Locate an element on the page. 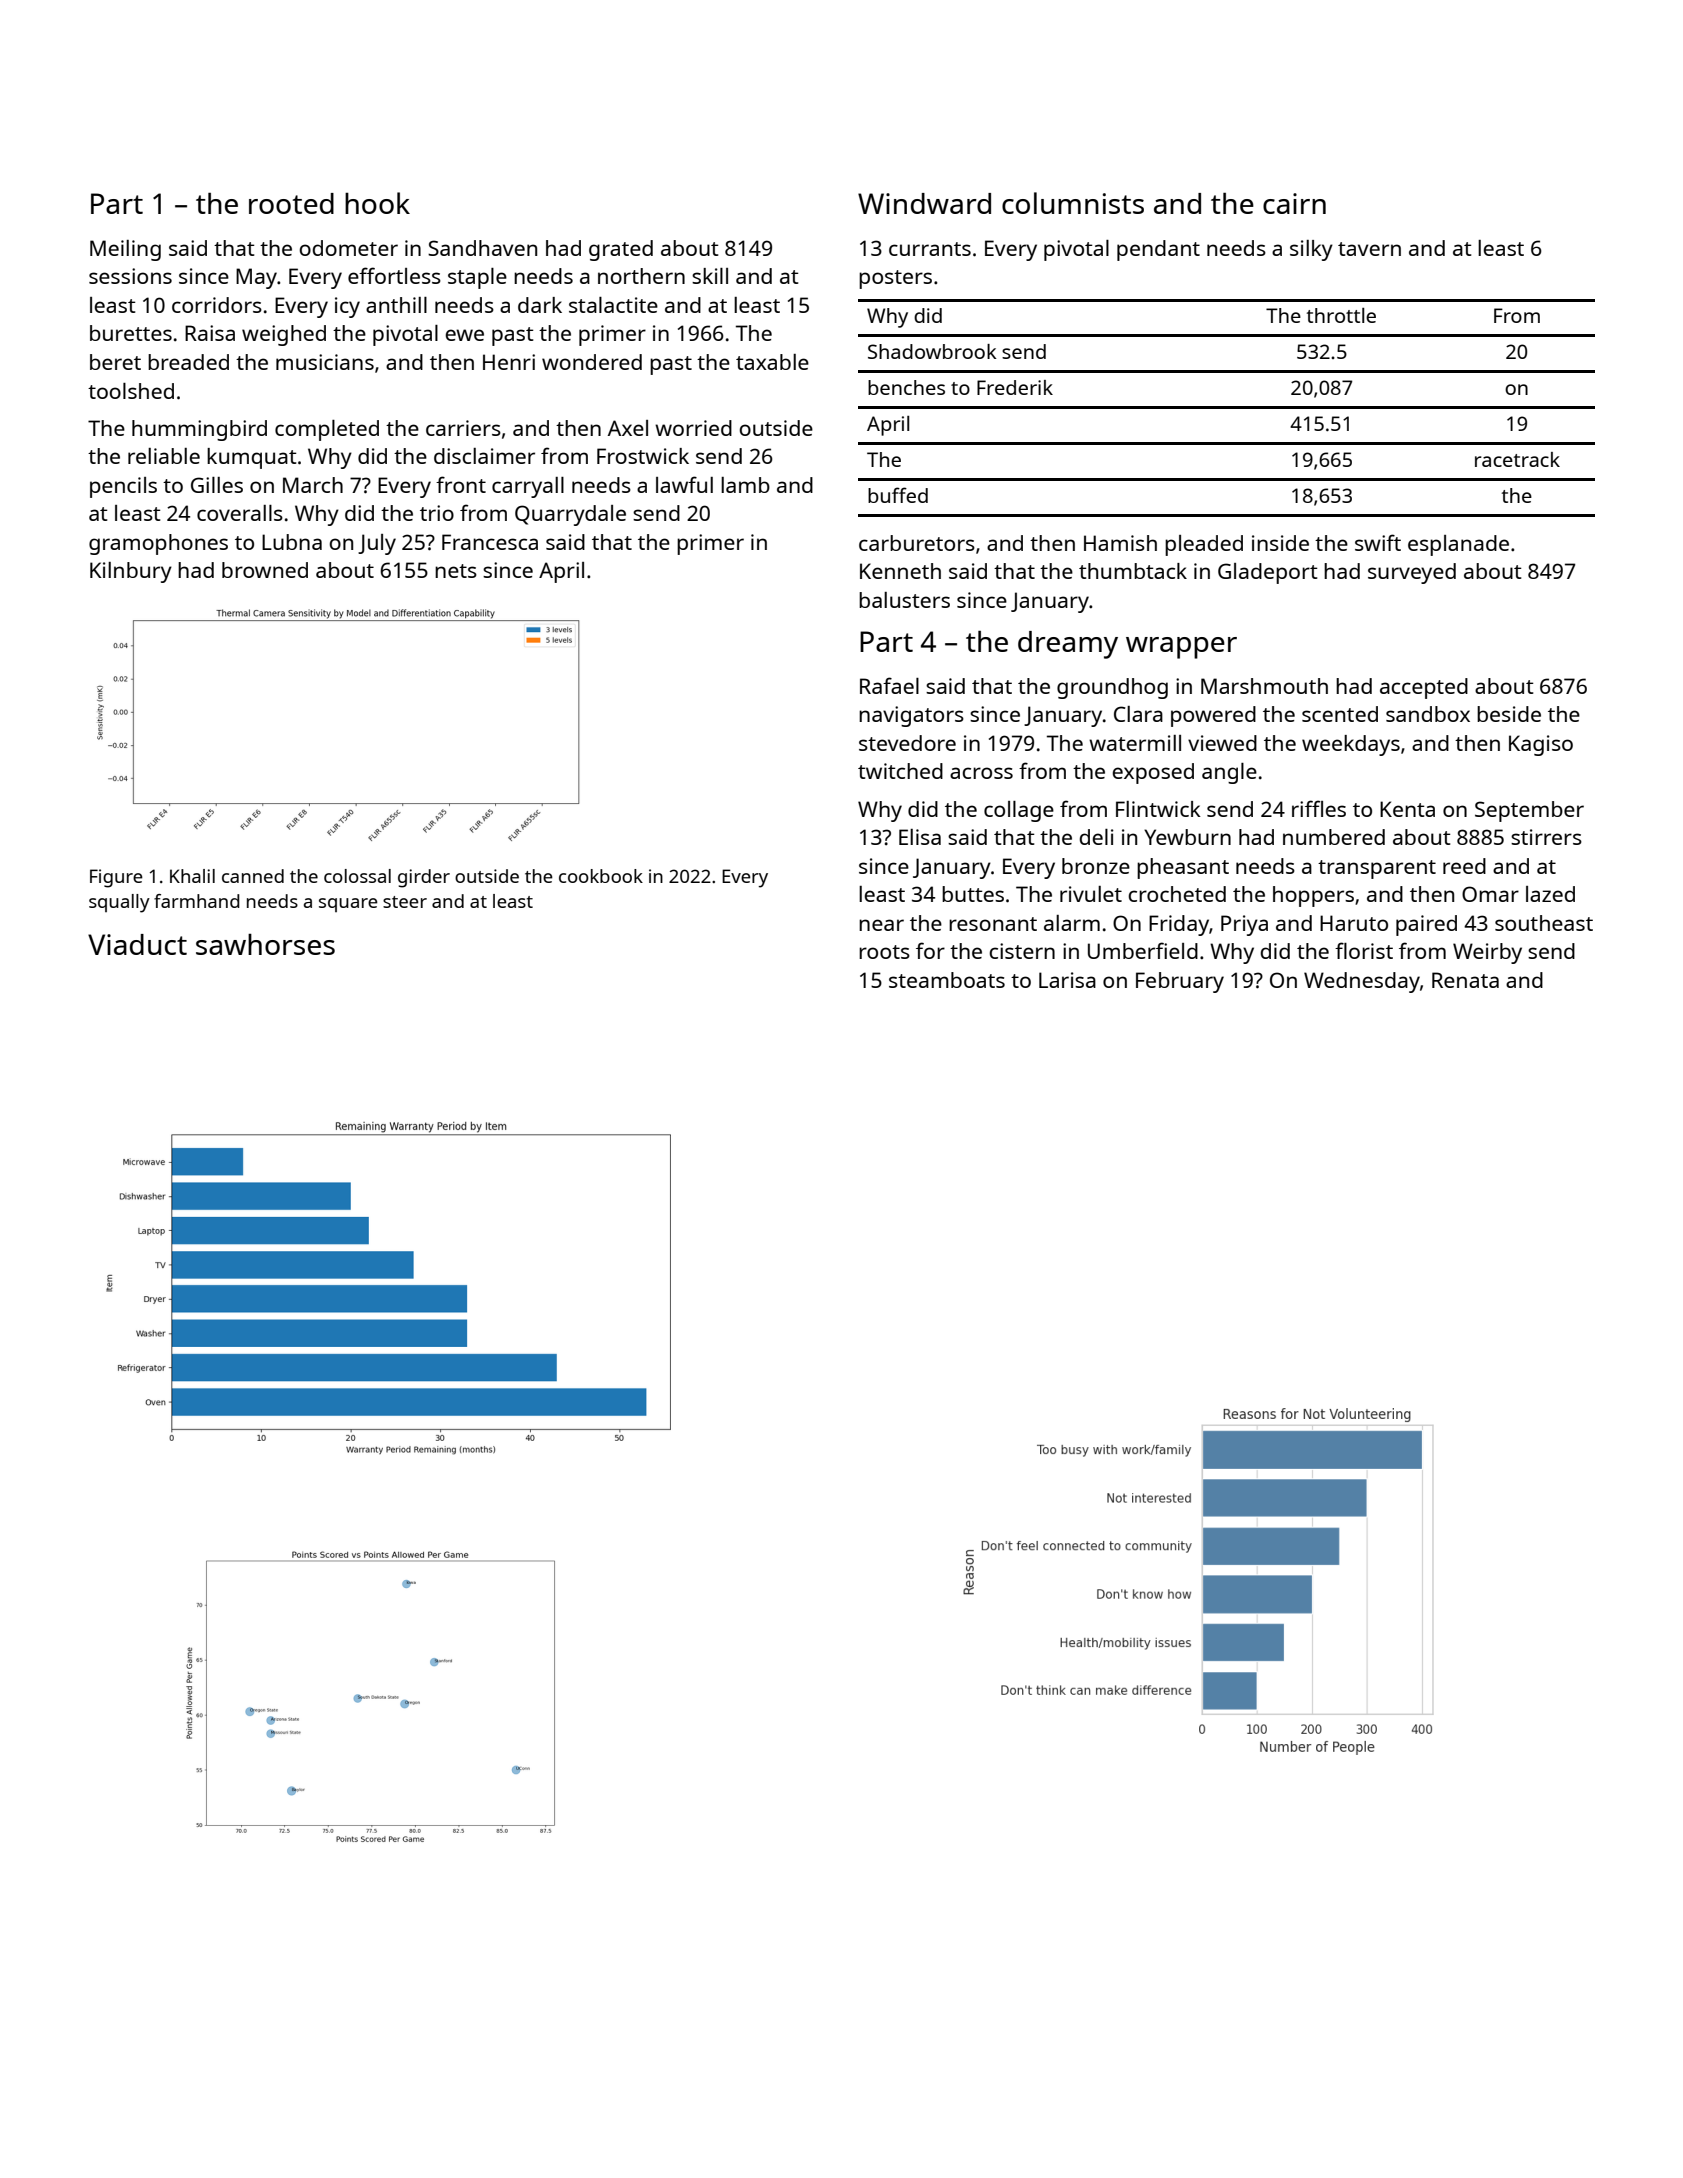 The height and width of the image is (2178, 1683). sawhorses is located at coordinates (265, 944).
